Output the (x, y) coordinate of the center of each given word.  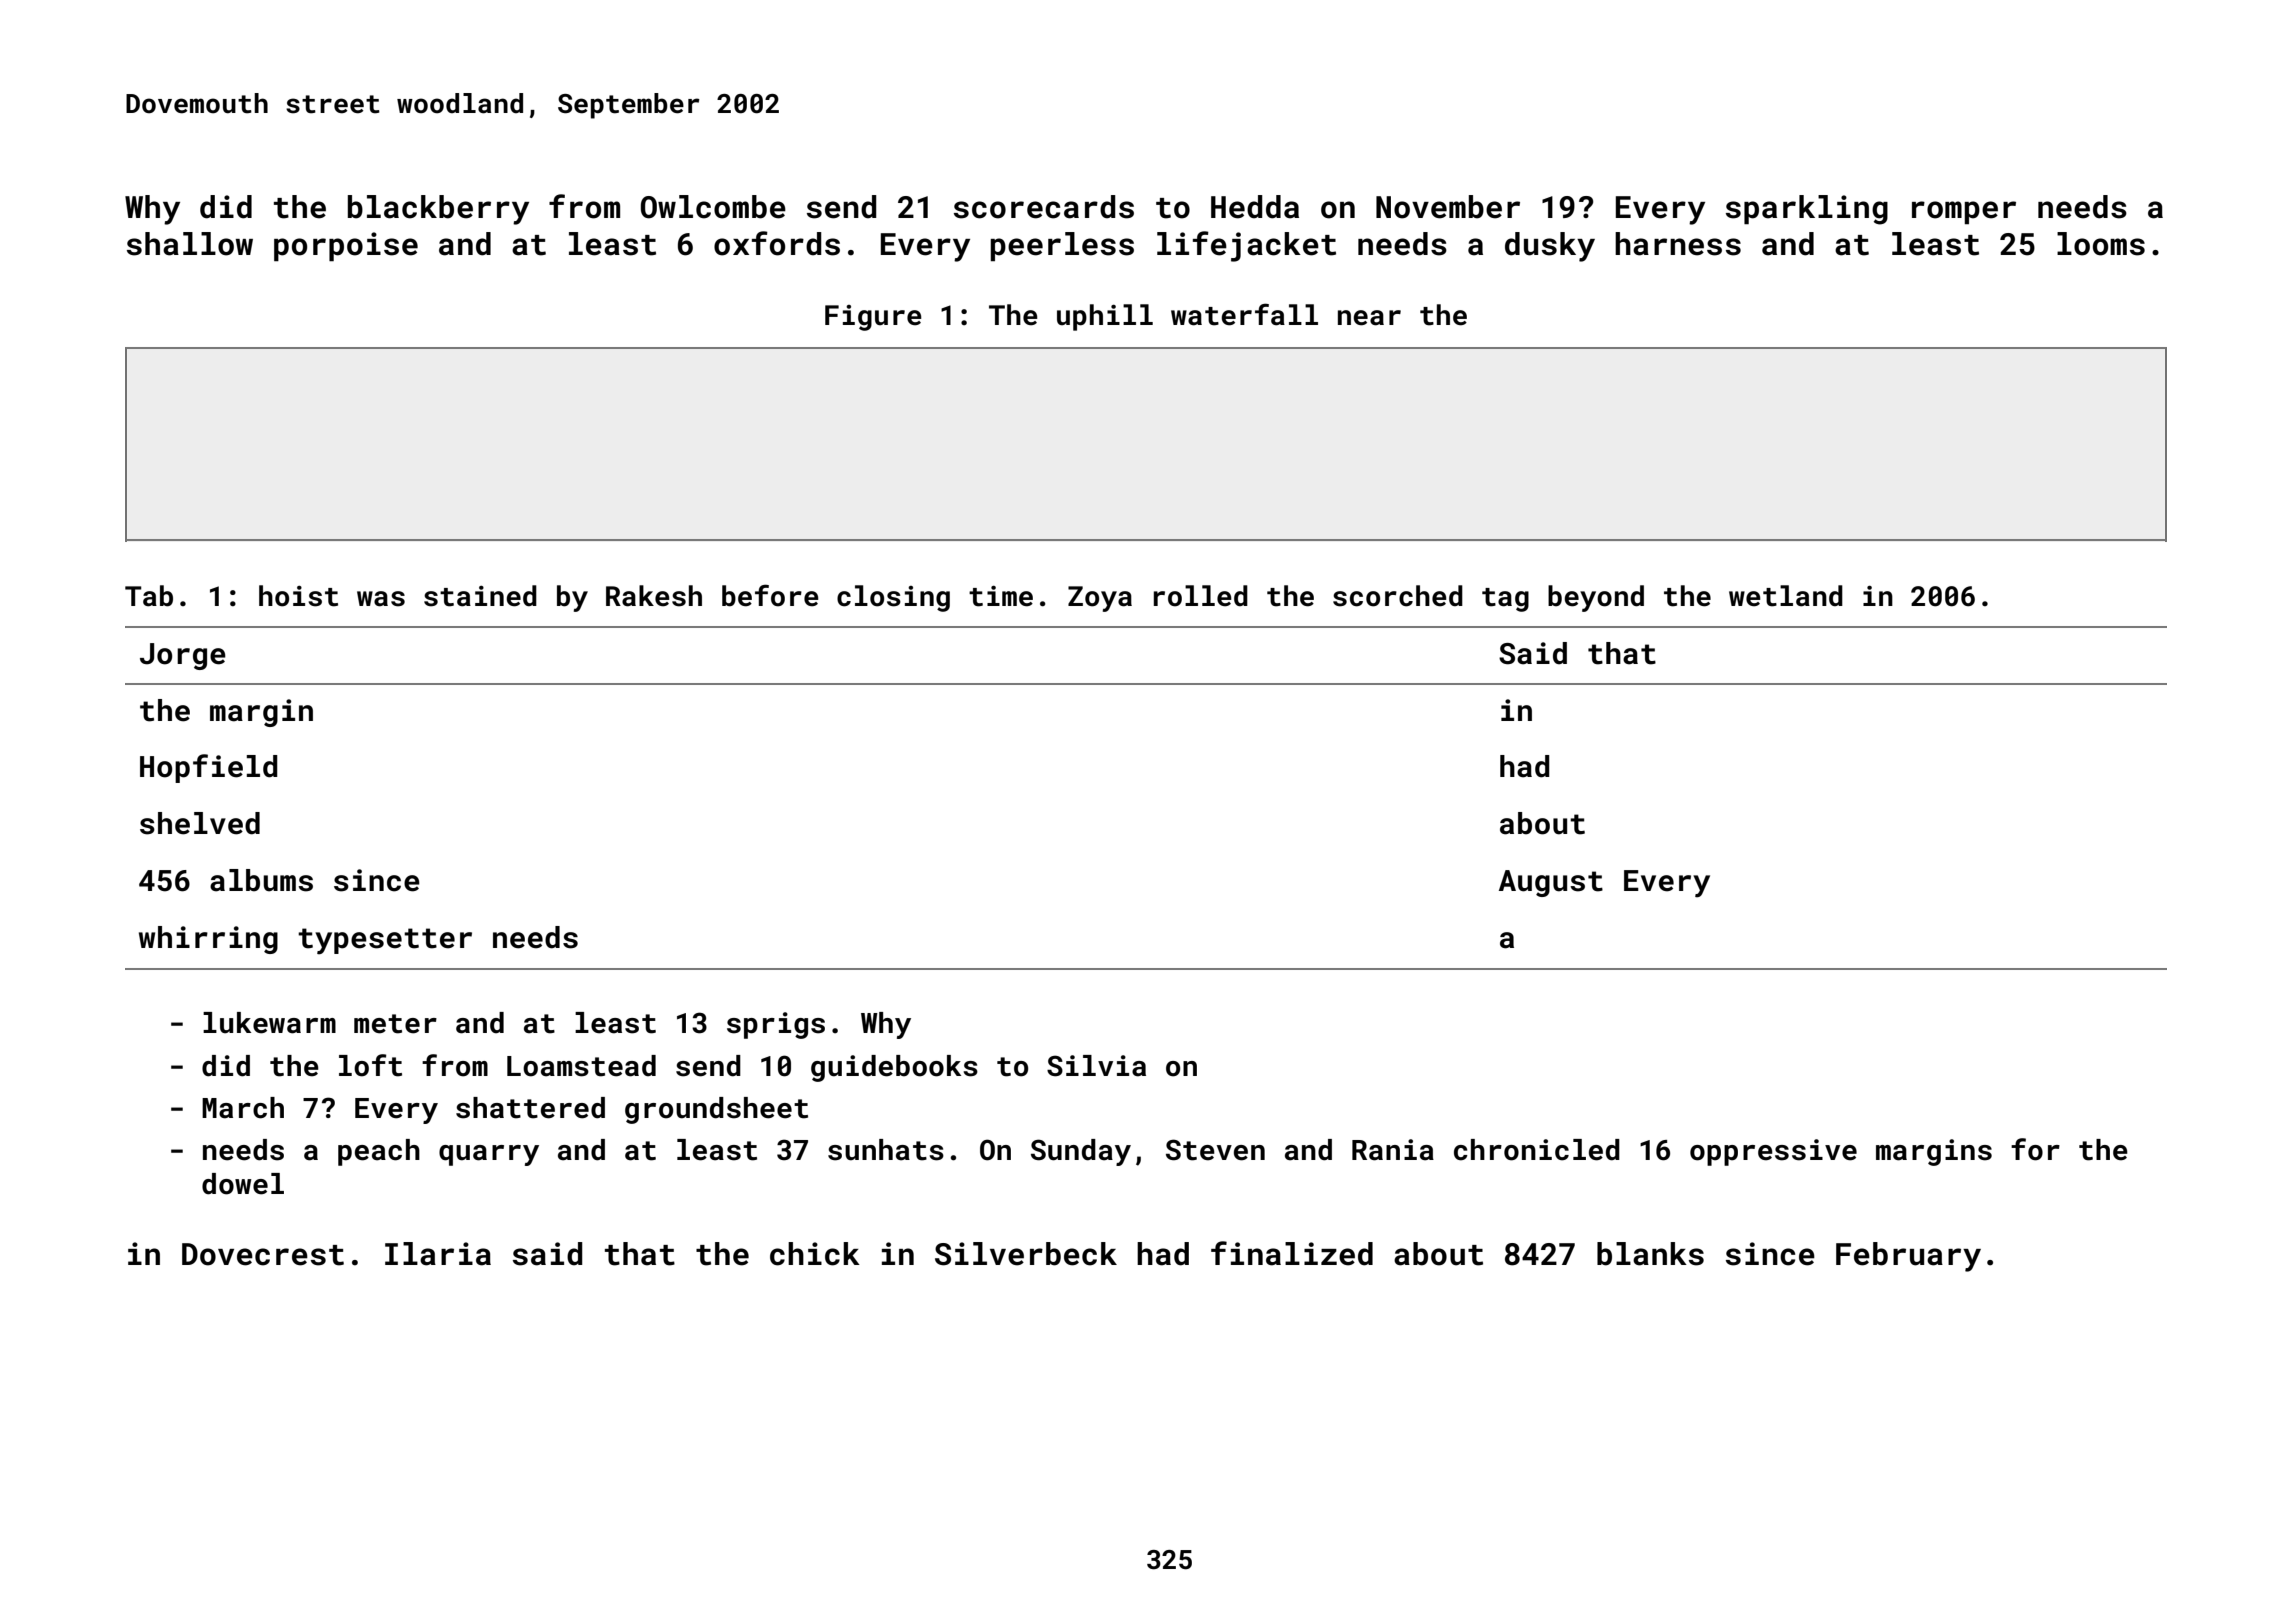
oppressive (1773, 1152)
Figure (873, 318)
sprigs (776, 1025)
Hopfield (209, 768)
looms (2101, 244)
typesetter (385, 941)
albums (261, 880)
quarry (489, 1155)
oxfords (777, 243)
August (1551, 883)
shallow (190, 244)
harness (1678, 244)
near (1369, 318)
